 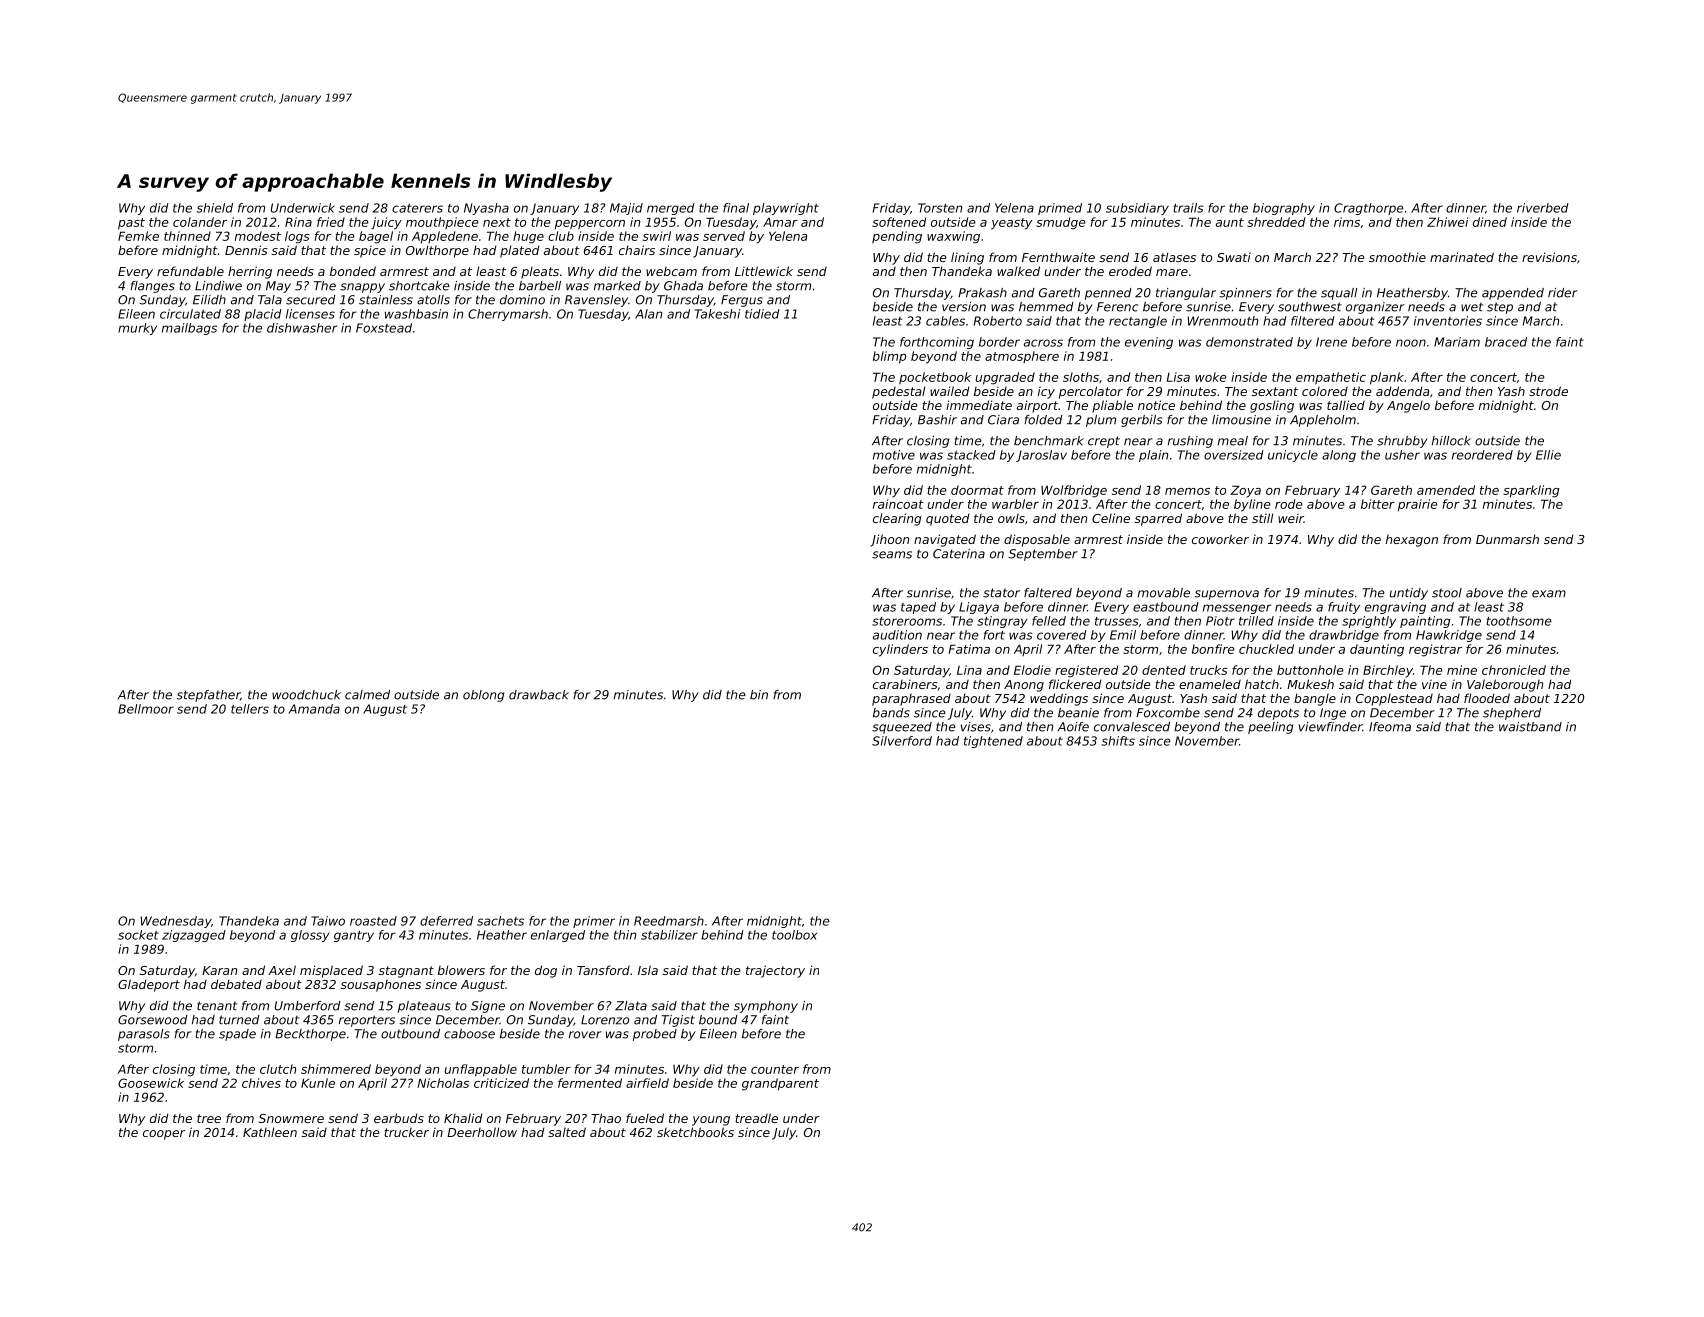 What do you see at coordinates (637, 250) in the screenshot?
I see `chairs` at bounding box center [637, 250].
